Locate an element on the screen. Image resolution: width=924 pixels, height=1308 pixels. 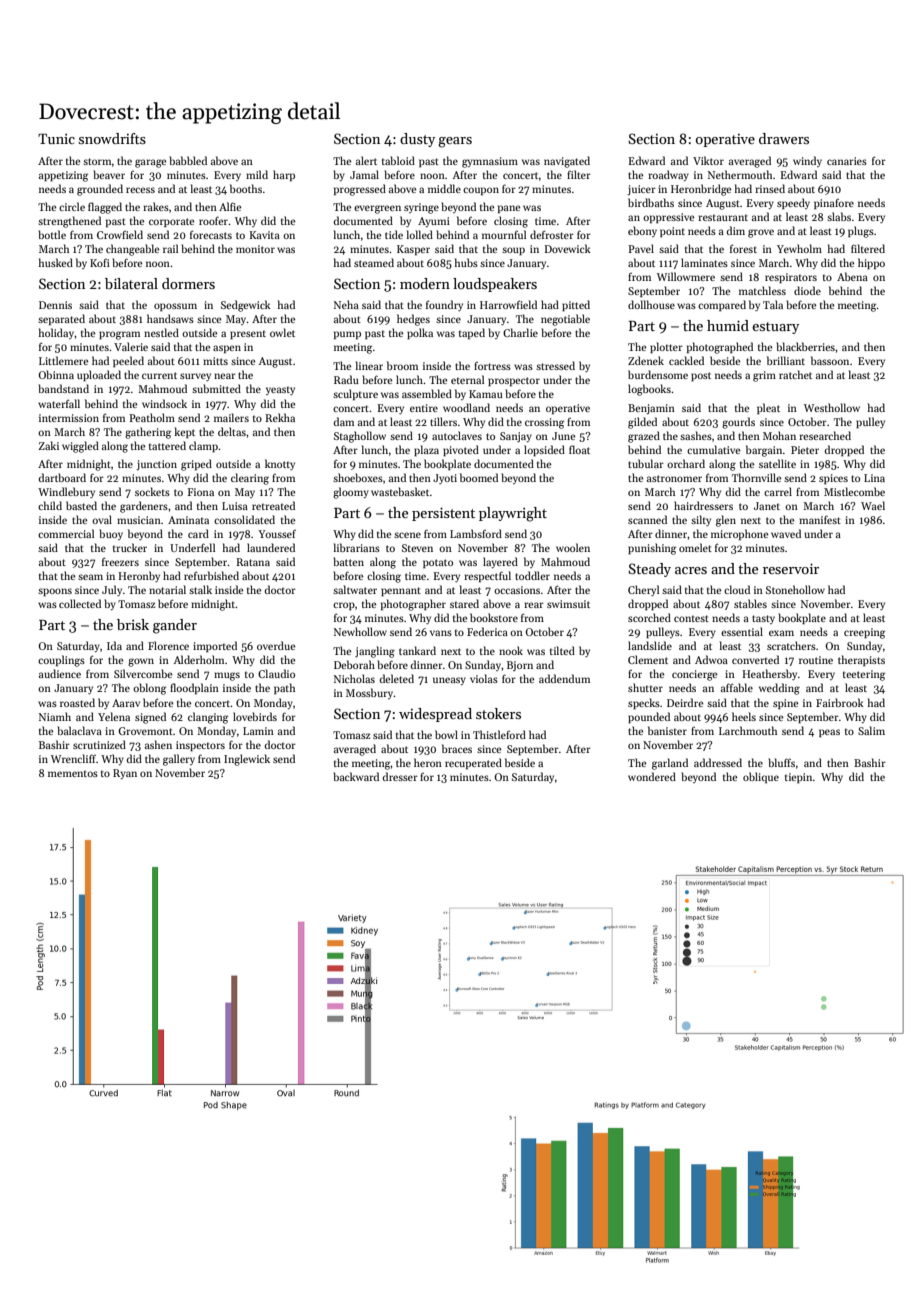
backward is located at coordinates (356, 776).
